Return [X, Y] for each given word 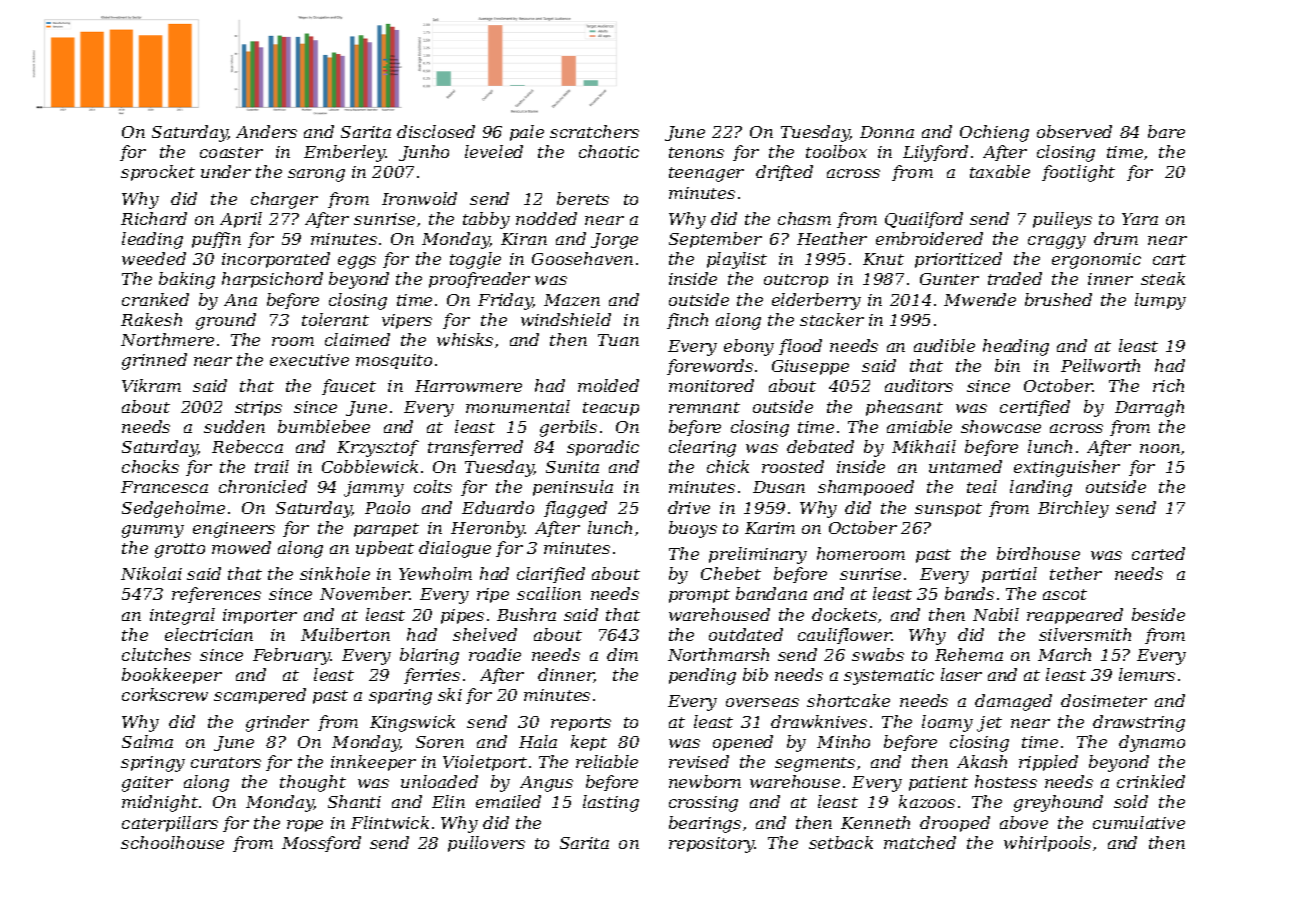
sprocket [158, 173]
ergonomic [1096, 261]
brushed [1058, 299]
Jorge [614, 241]
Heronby [488, 529]
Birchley [1073, 509]
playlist [737, 260]
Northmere [167, 339]
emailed [508, 801]
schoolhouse [172, 842]
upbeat [385, 549]
